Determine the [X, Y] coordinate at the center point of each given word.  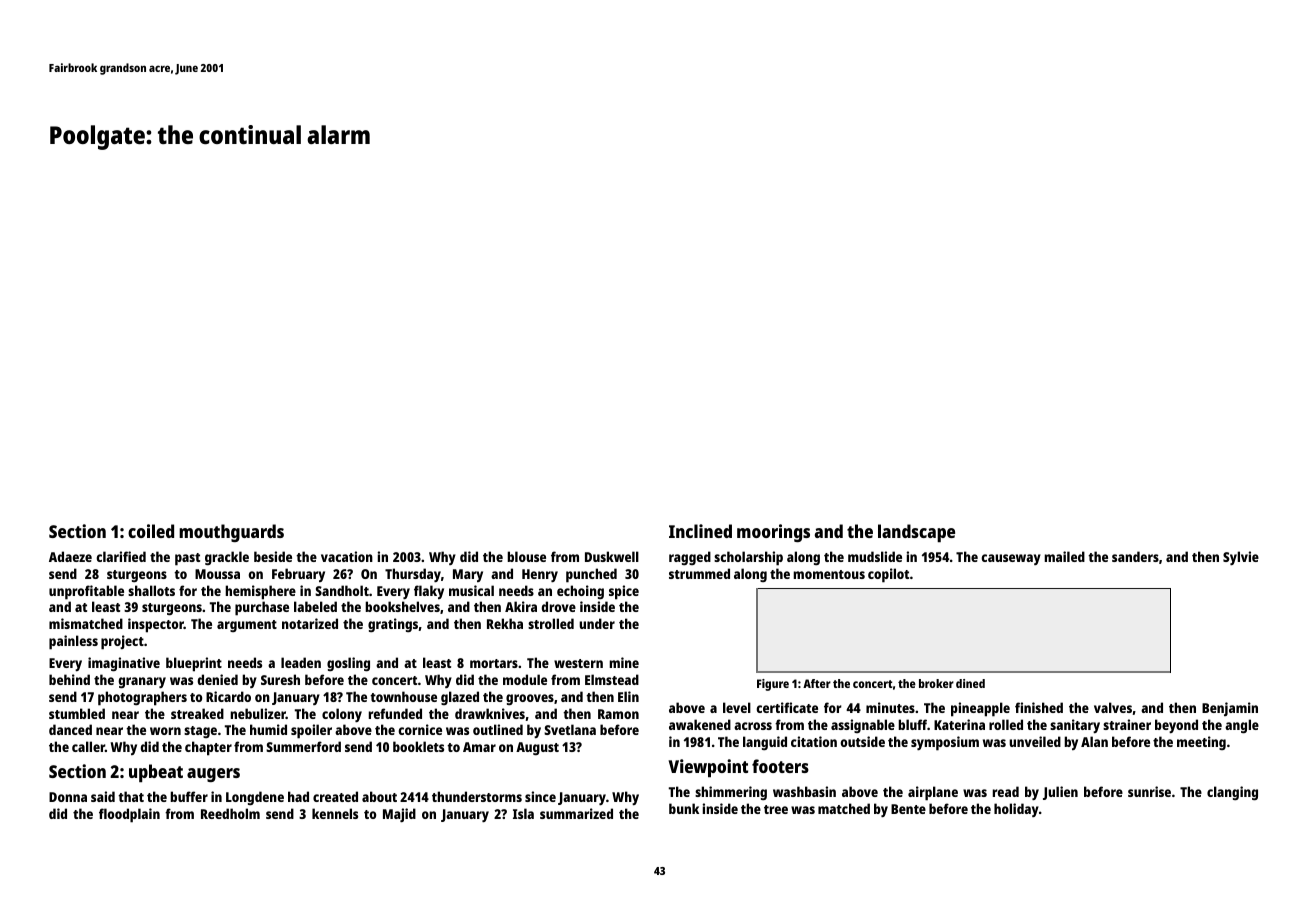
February [298, 575]
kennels [335, 813]
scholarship [748, 558]
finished [1039, 707]
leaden [301, 662]
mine [624, 662]
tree [776, 809]
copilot [888, 575]
